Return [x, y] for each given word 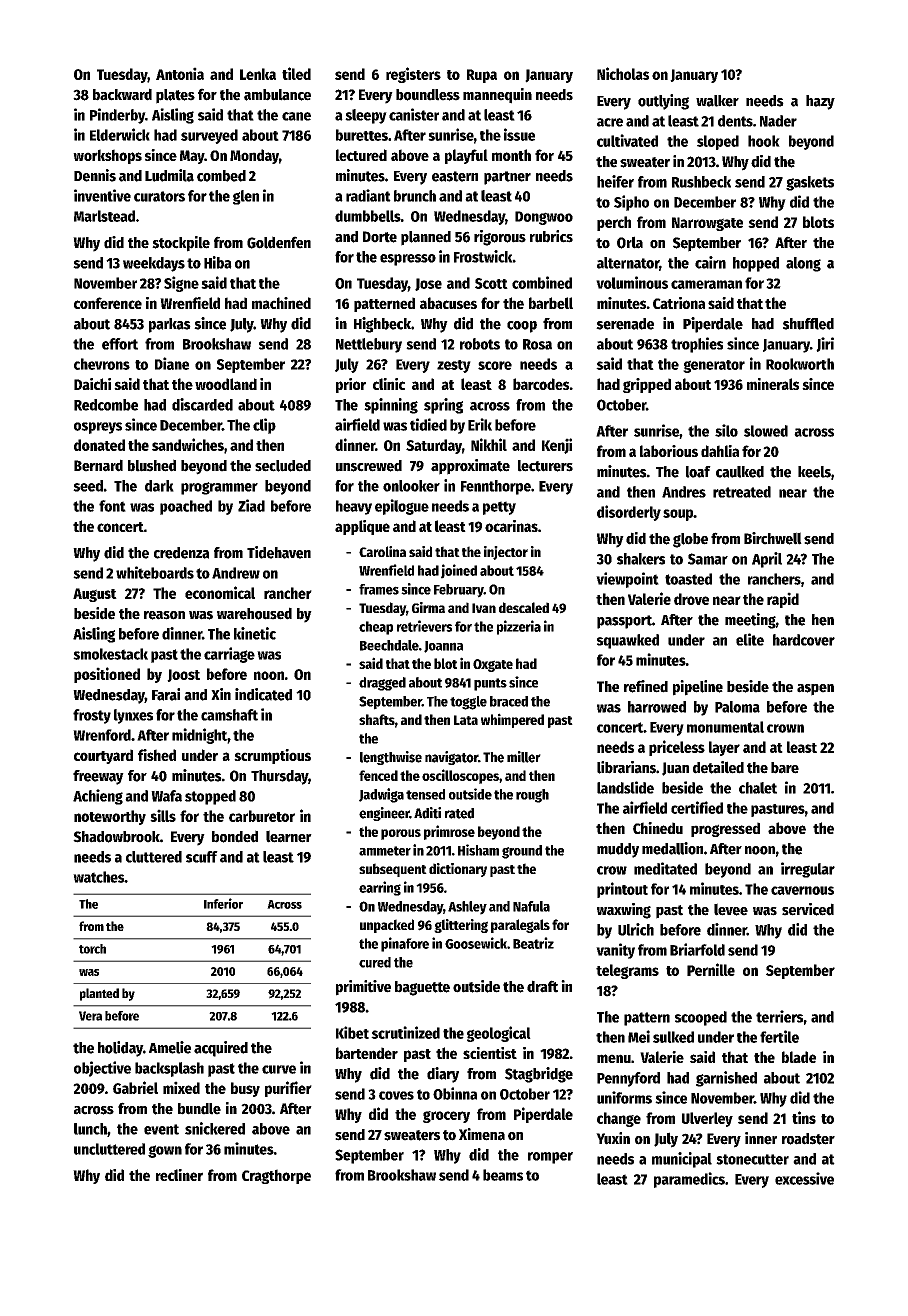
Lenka [258, 74]
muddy [618, 850]
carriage [229, 655]
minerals [773, 384]
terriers [779, 1016]
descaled [524, 607]
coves [396, 1095]
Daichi [92, 384]
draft [542, 986]
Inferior [223, 903]
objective [102, 1069]
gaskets [810, 183]
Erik [480, 424]
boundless [428, 95]
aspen [815, 690]
